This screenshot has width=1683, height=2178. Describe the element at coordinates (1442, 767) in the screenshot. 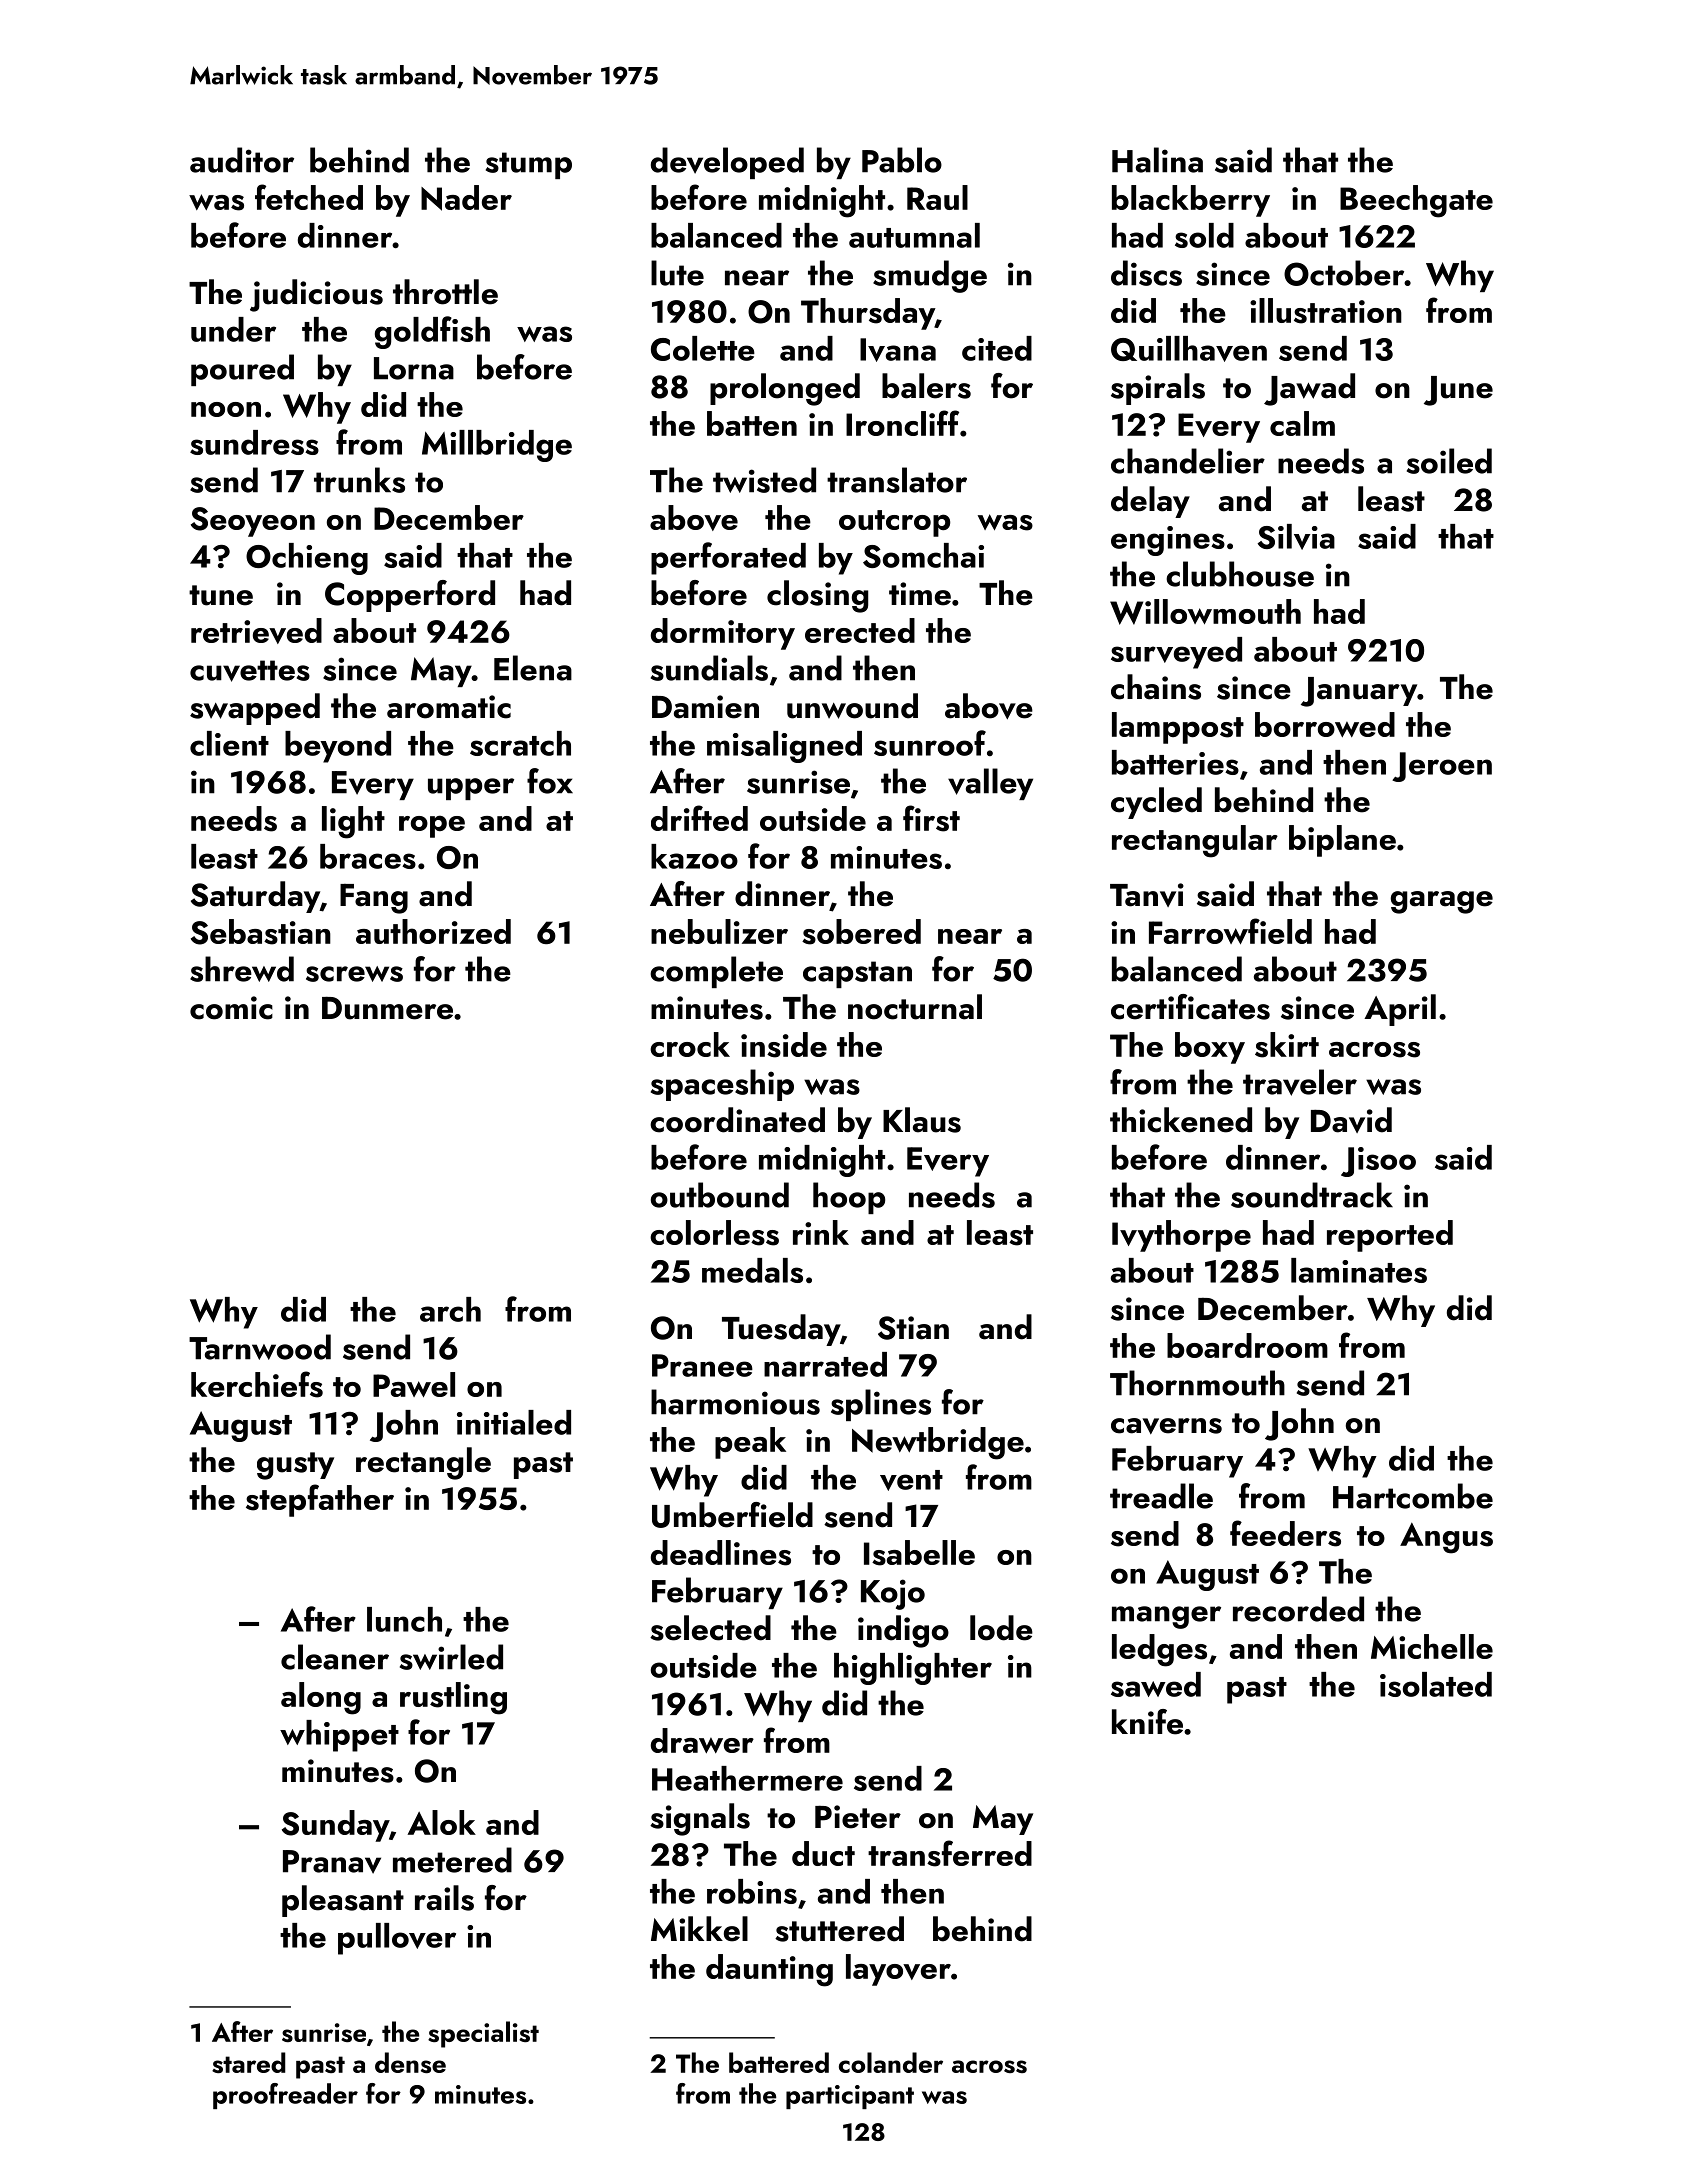

I see `Jeroen` at that location.
